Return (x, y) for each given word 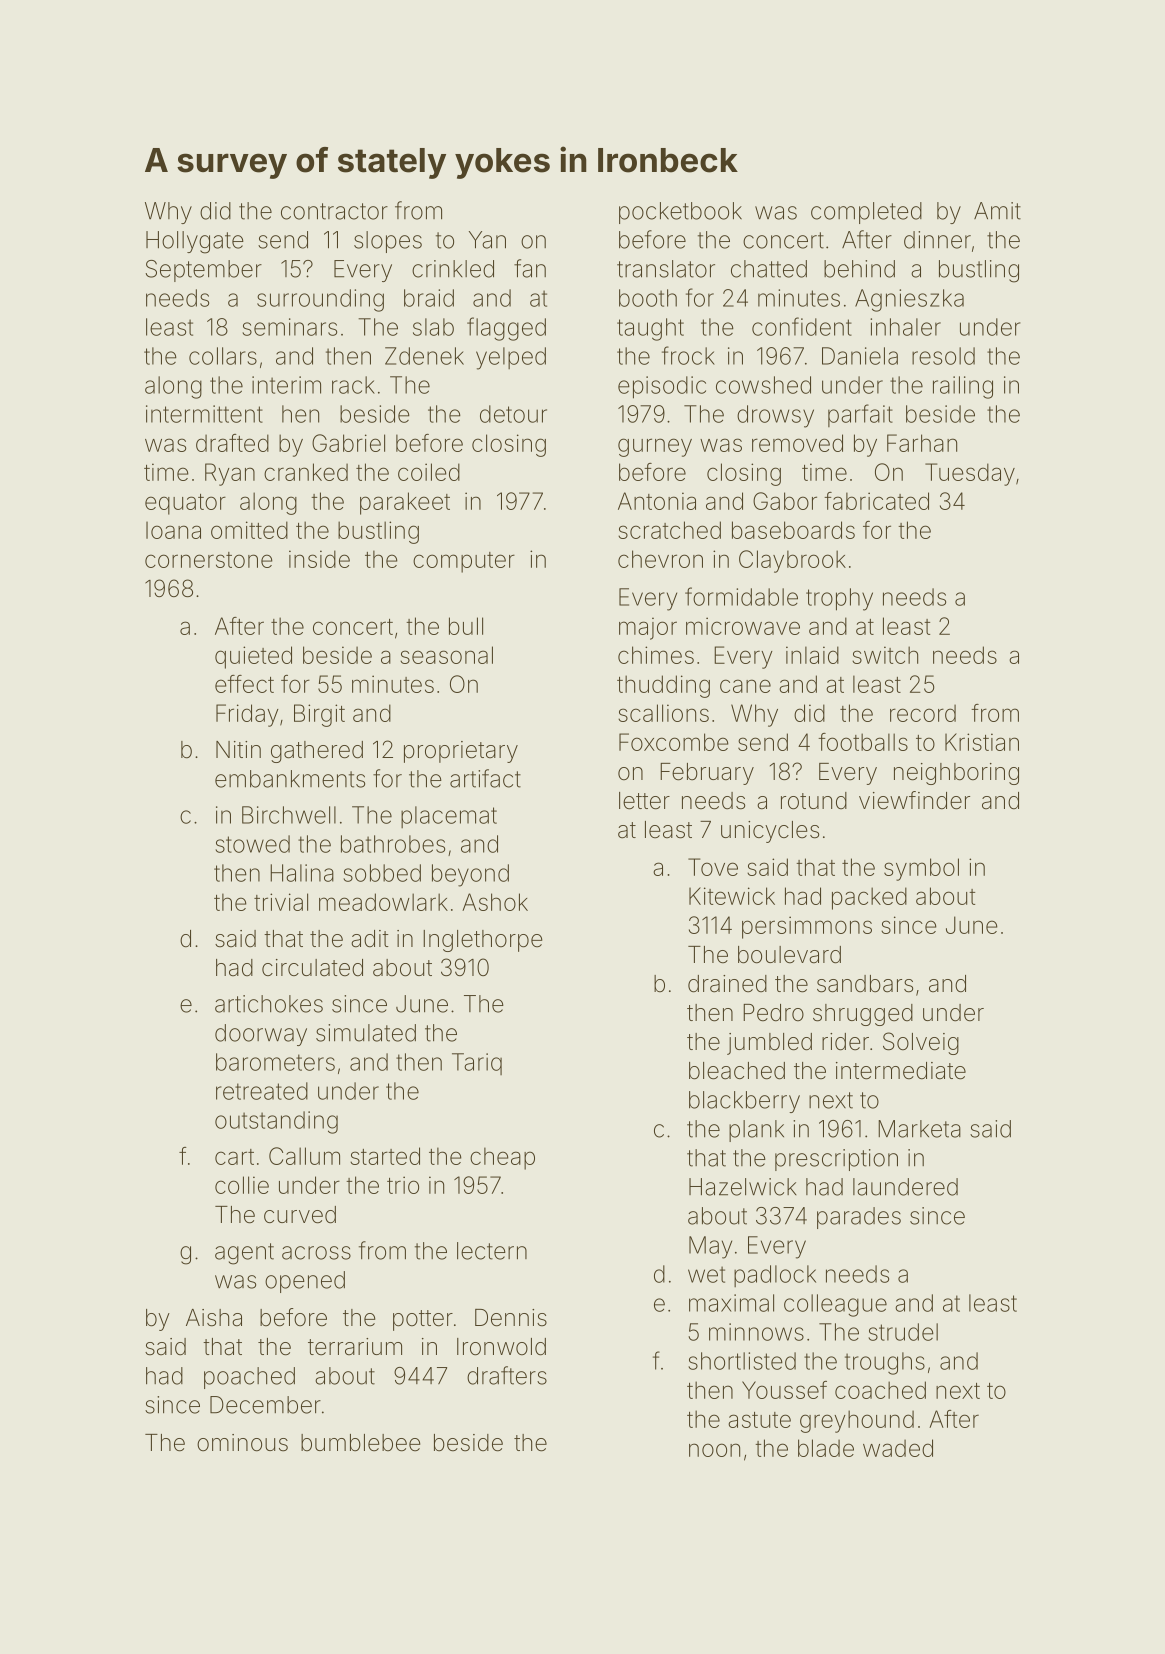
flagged (506, 329)
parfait (860, 415)
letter (644, 801)
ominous (242, 1443)
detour (513, 414)
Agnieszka (909, 300)
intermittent (204, 414)
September (203, 271)
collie (242, 1185)
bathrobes (393, 844)
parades (859, 1218)
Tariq (477, 1064)
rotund (814, 801)
